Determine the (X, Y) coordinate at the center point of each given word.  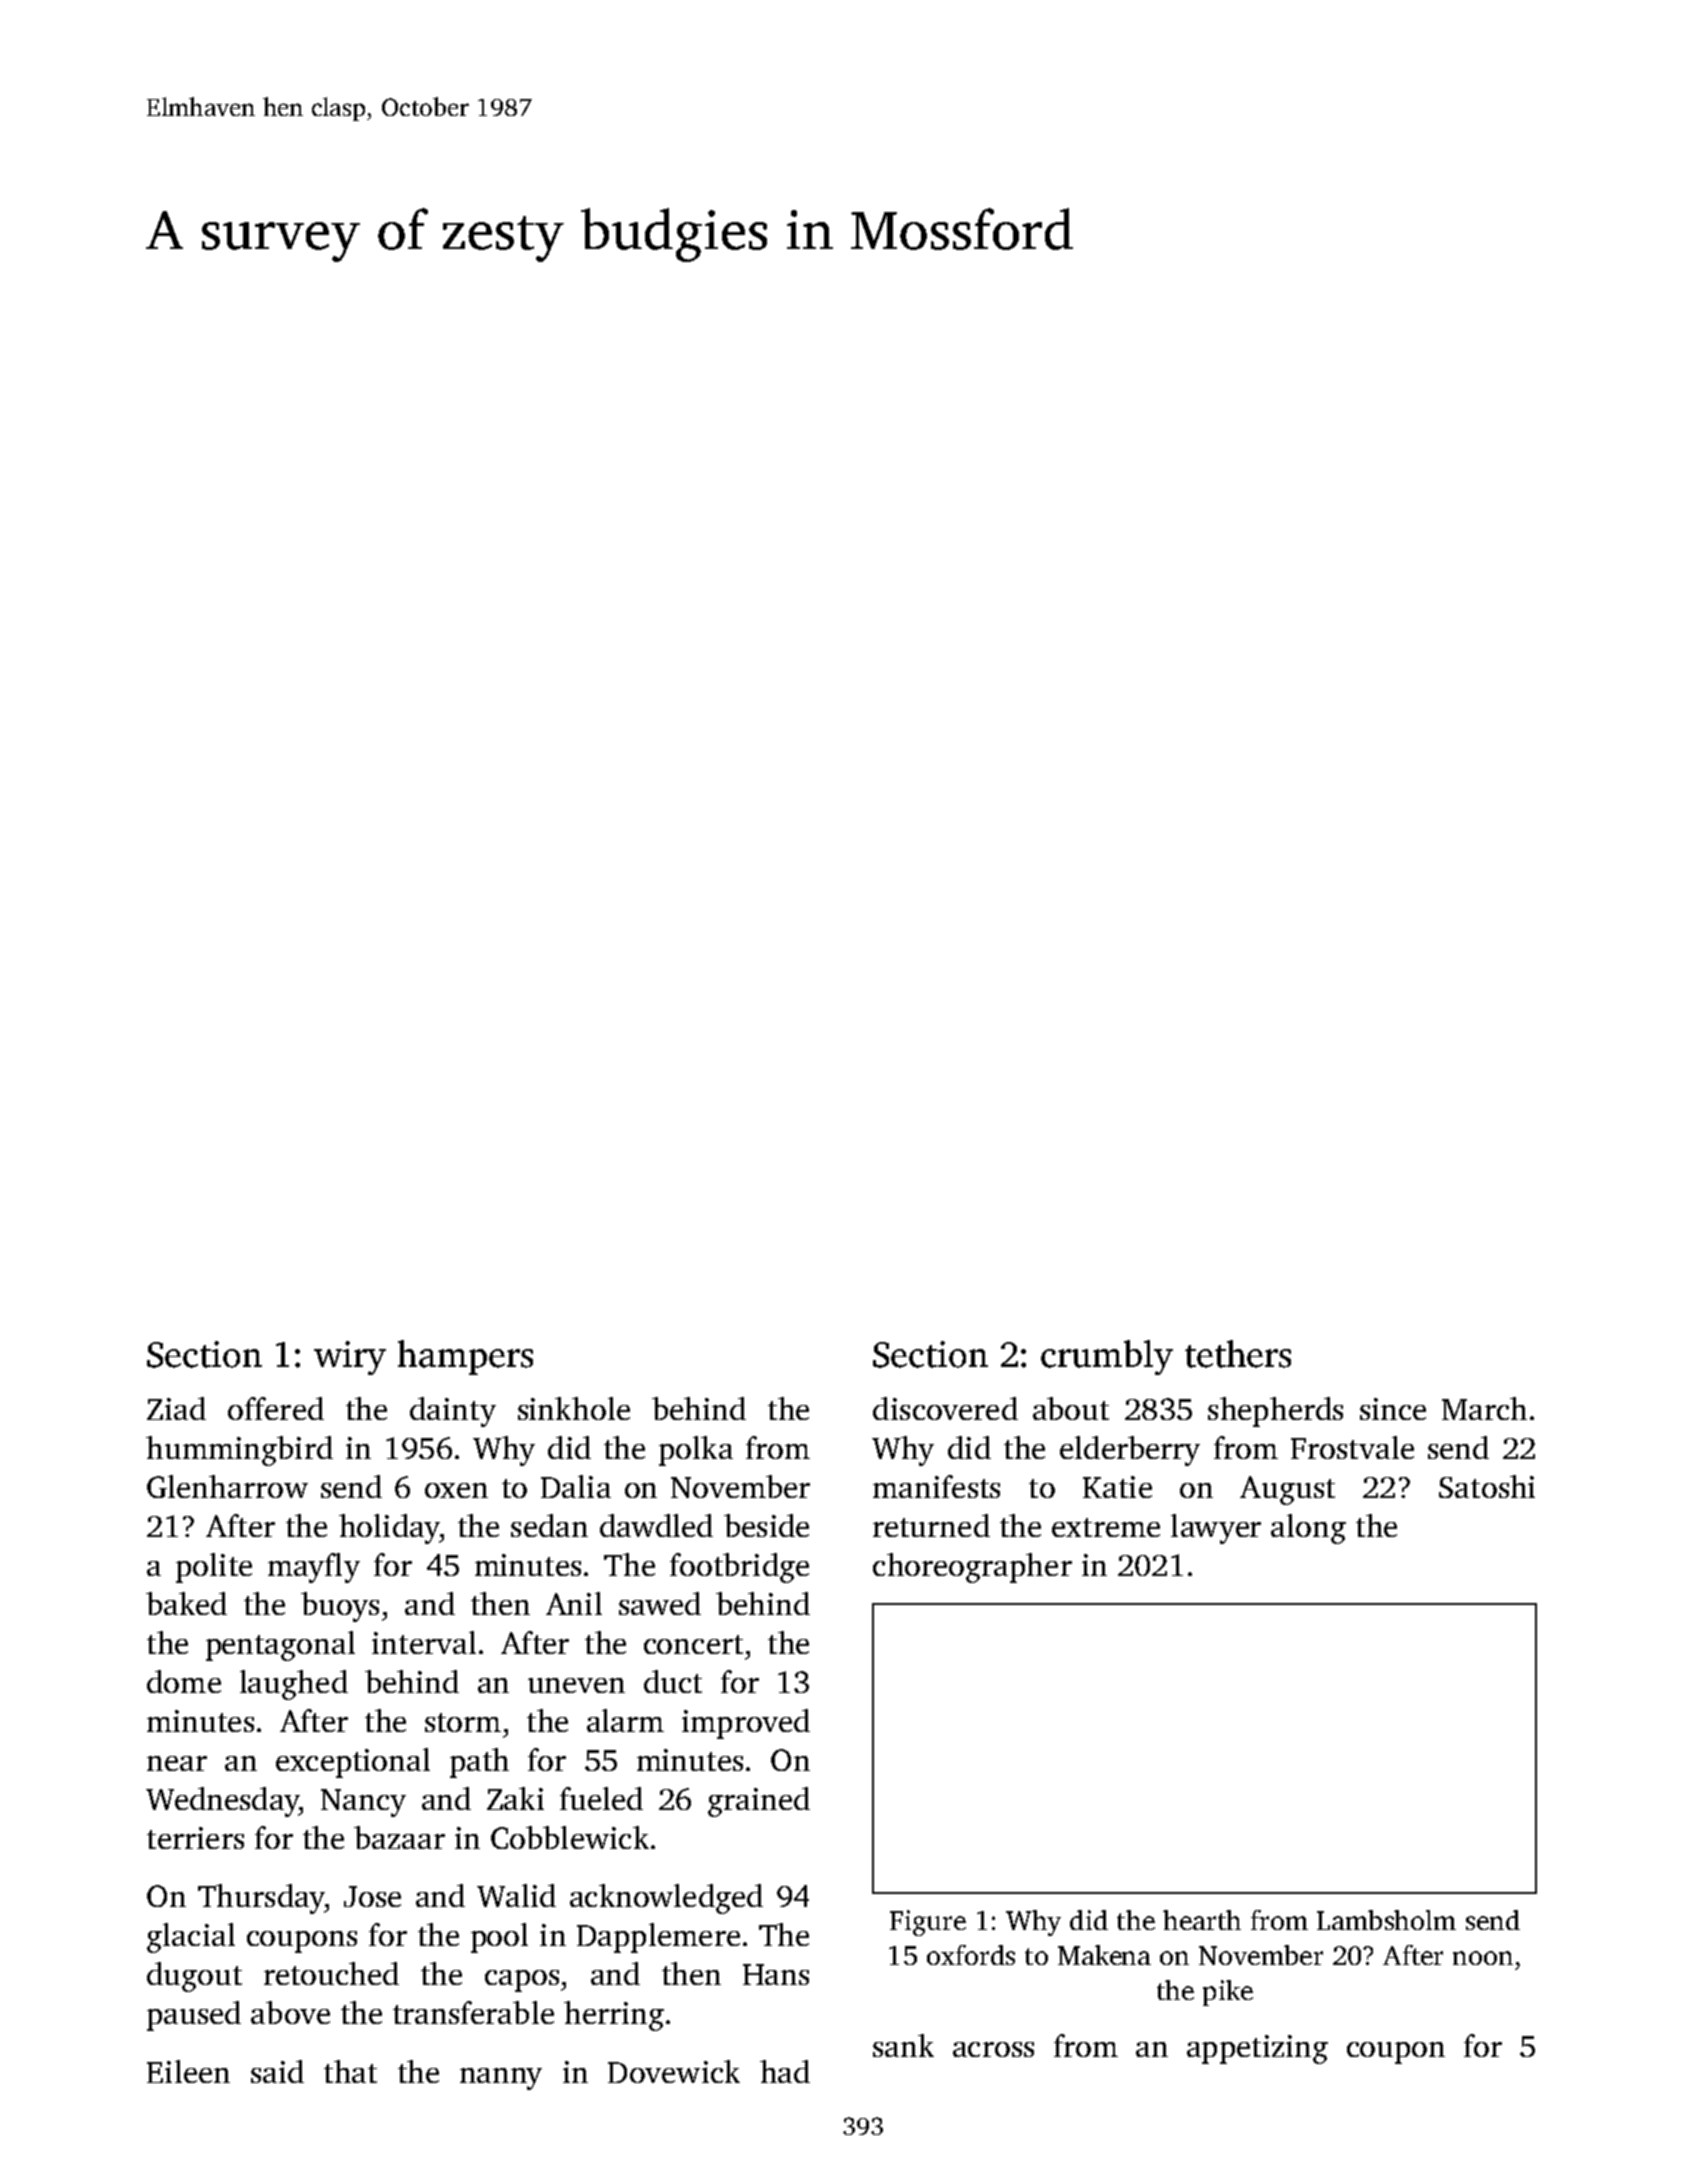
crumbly (1107, 1357)
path (479, 1763)
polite (214, 1568)
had (785, 2071)
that (350, 2071)
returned (931, 1525)
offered (276, 1408)
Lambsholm (1386, 1920)
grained (759, 1802)
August (1287, 1490)
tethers (1238, 1354)
